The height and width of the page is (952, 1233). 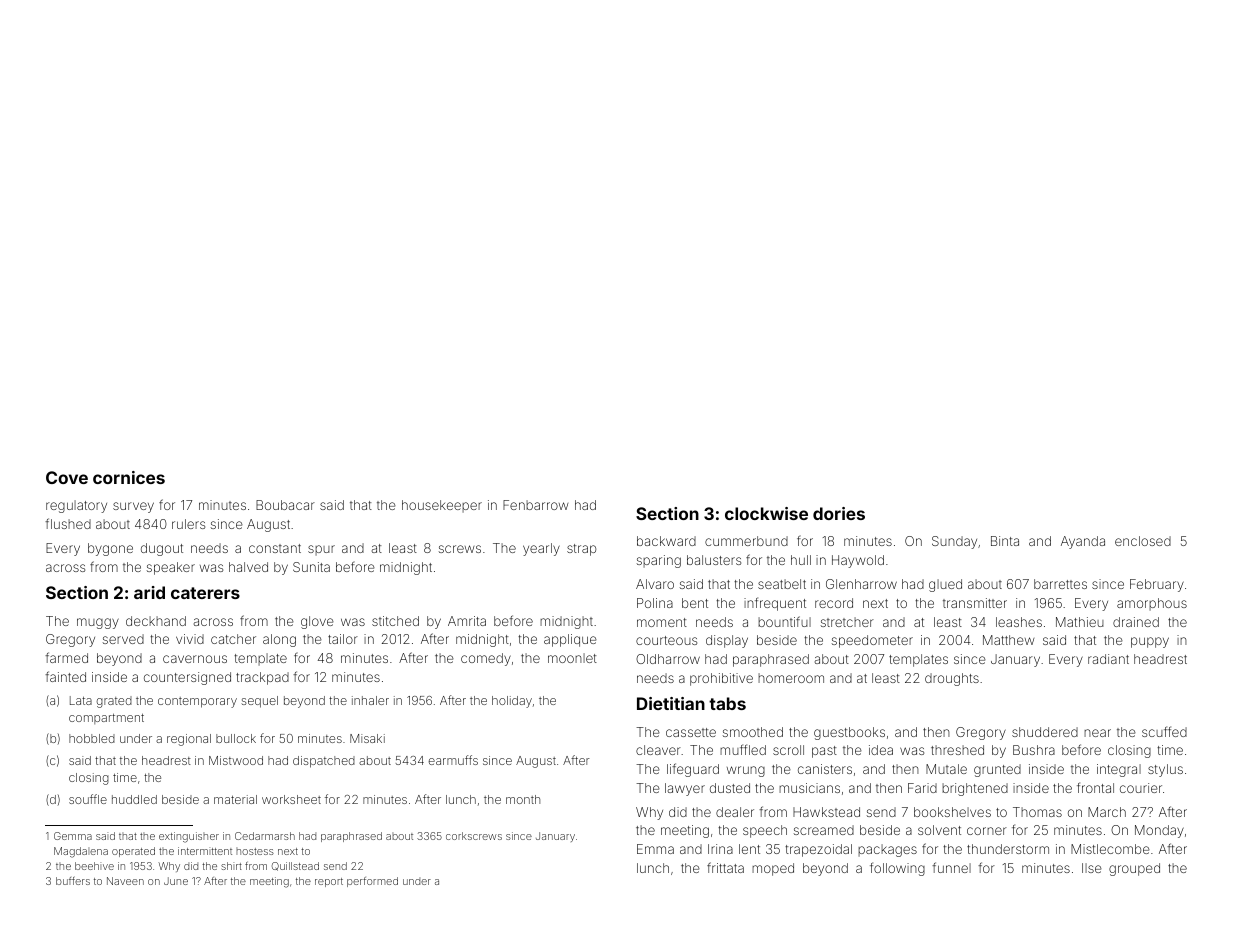 What do you see at coordinates (975, 789) in the page?
I see `brightened` at bounding box center [975, 789].
